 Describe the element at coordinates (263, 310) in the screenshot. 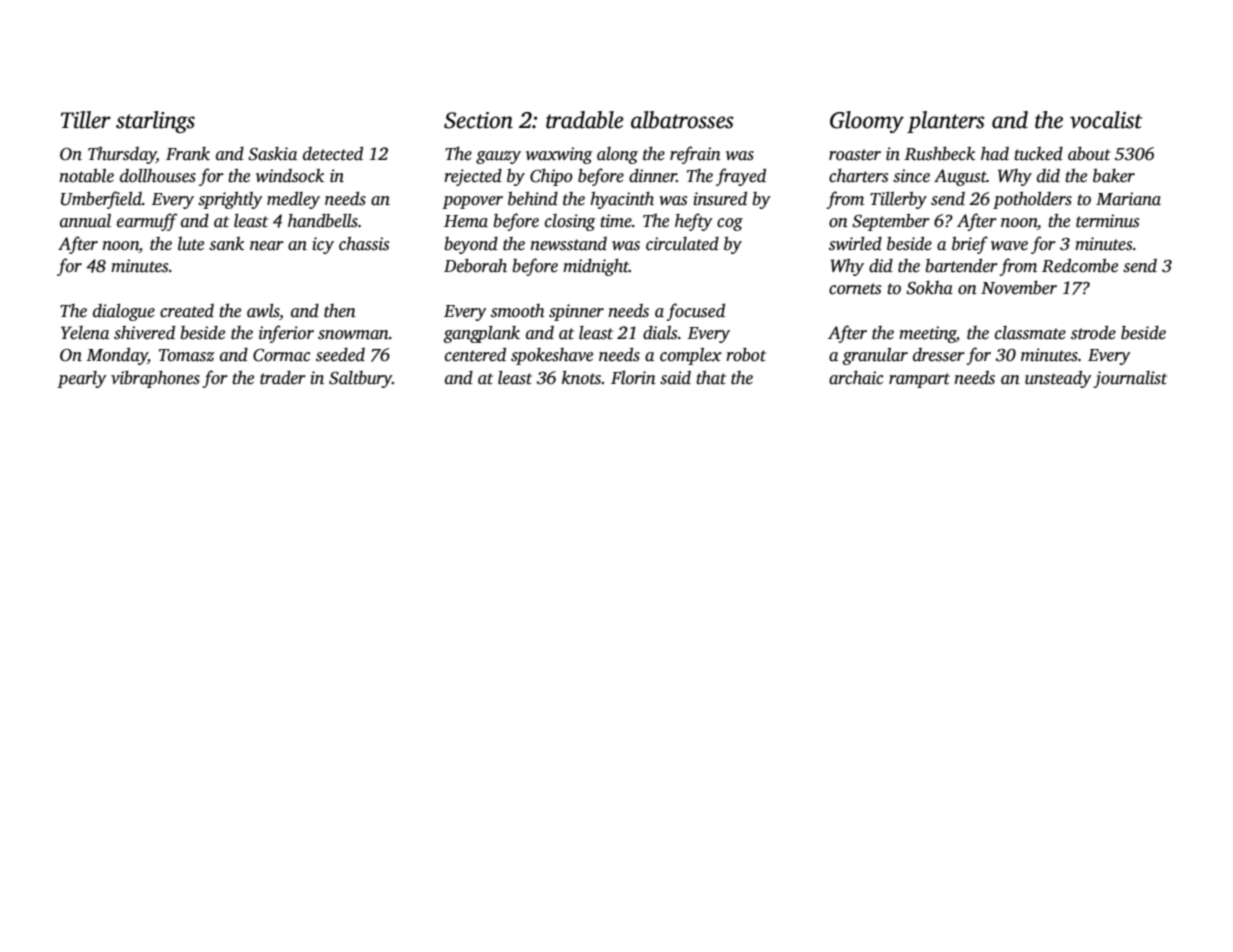

I see `awls` at that location.
